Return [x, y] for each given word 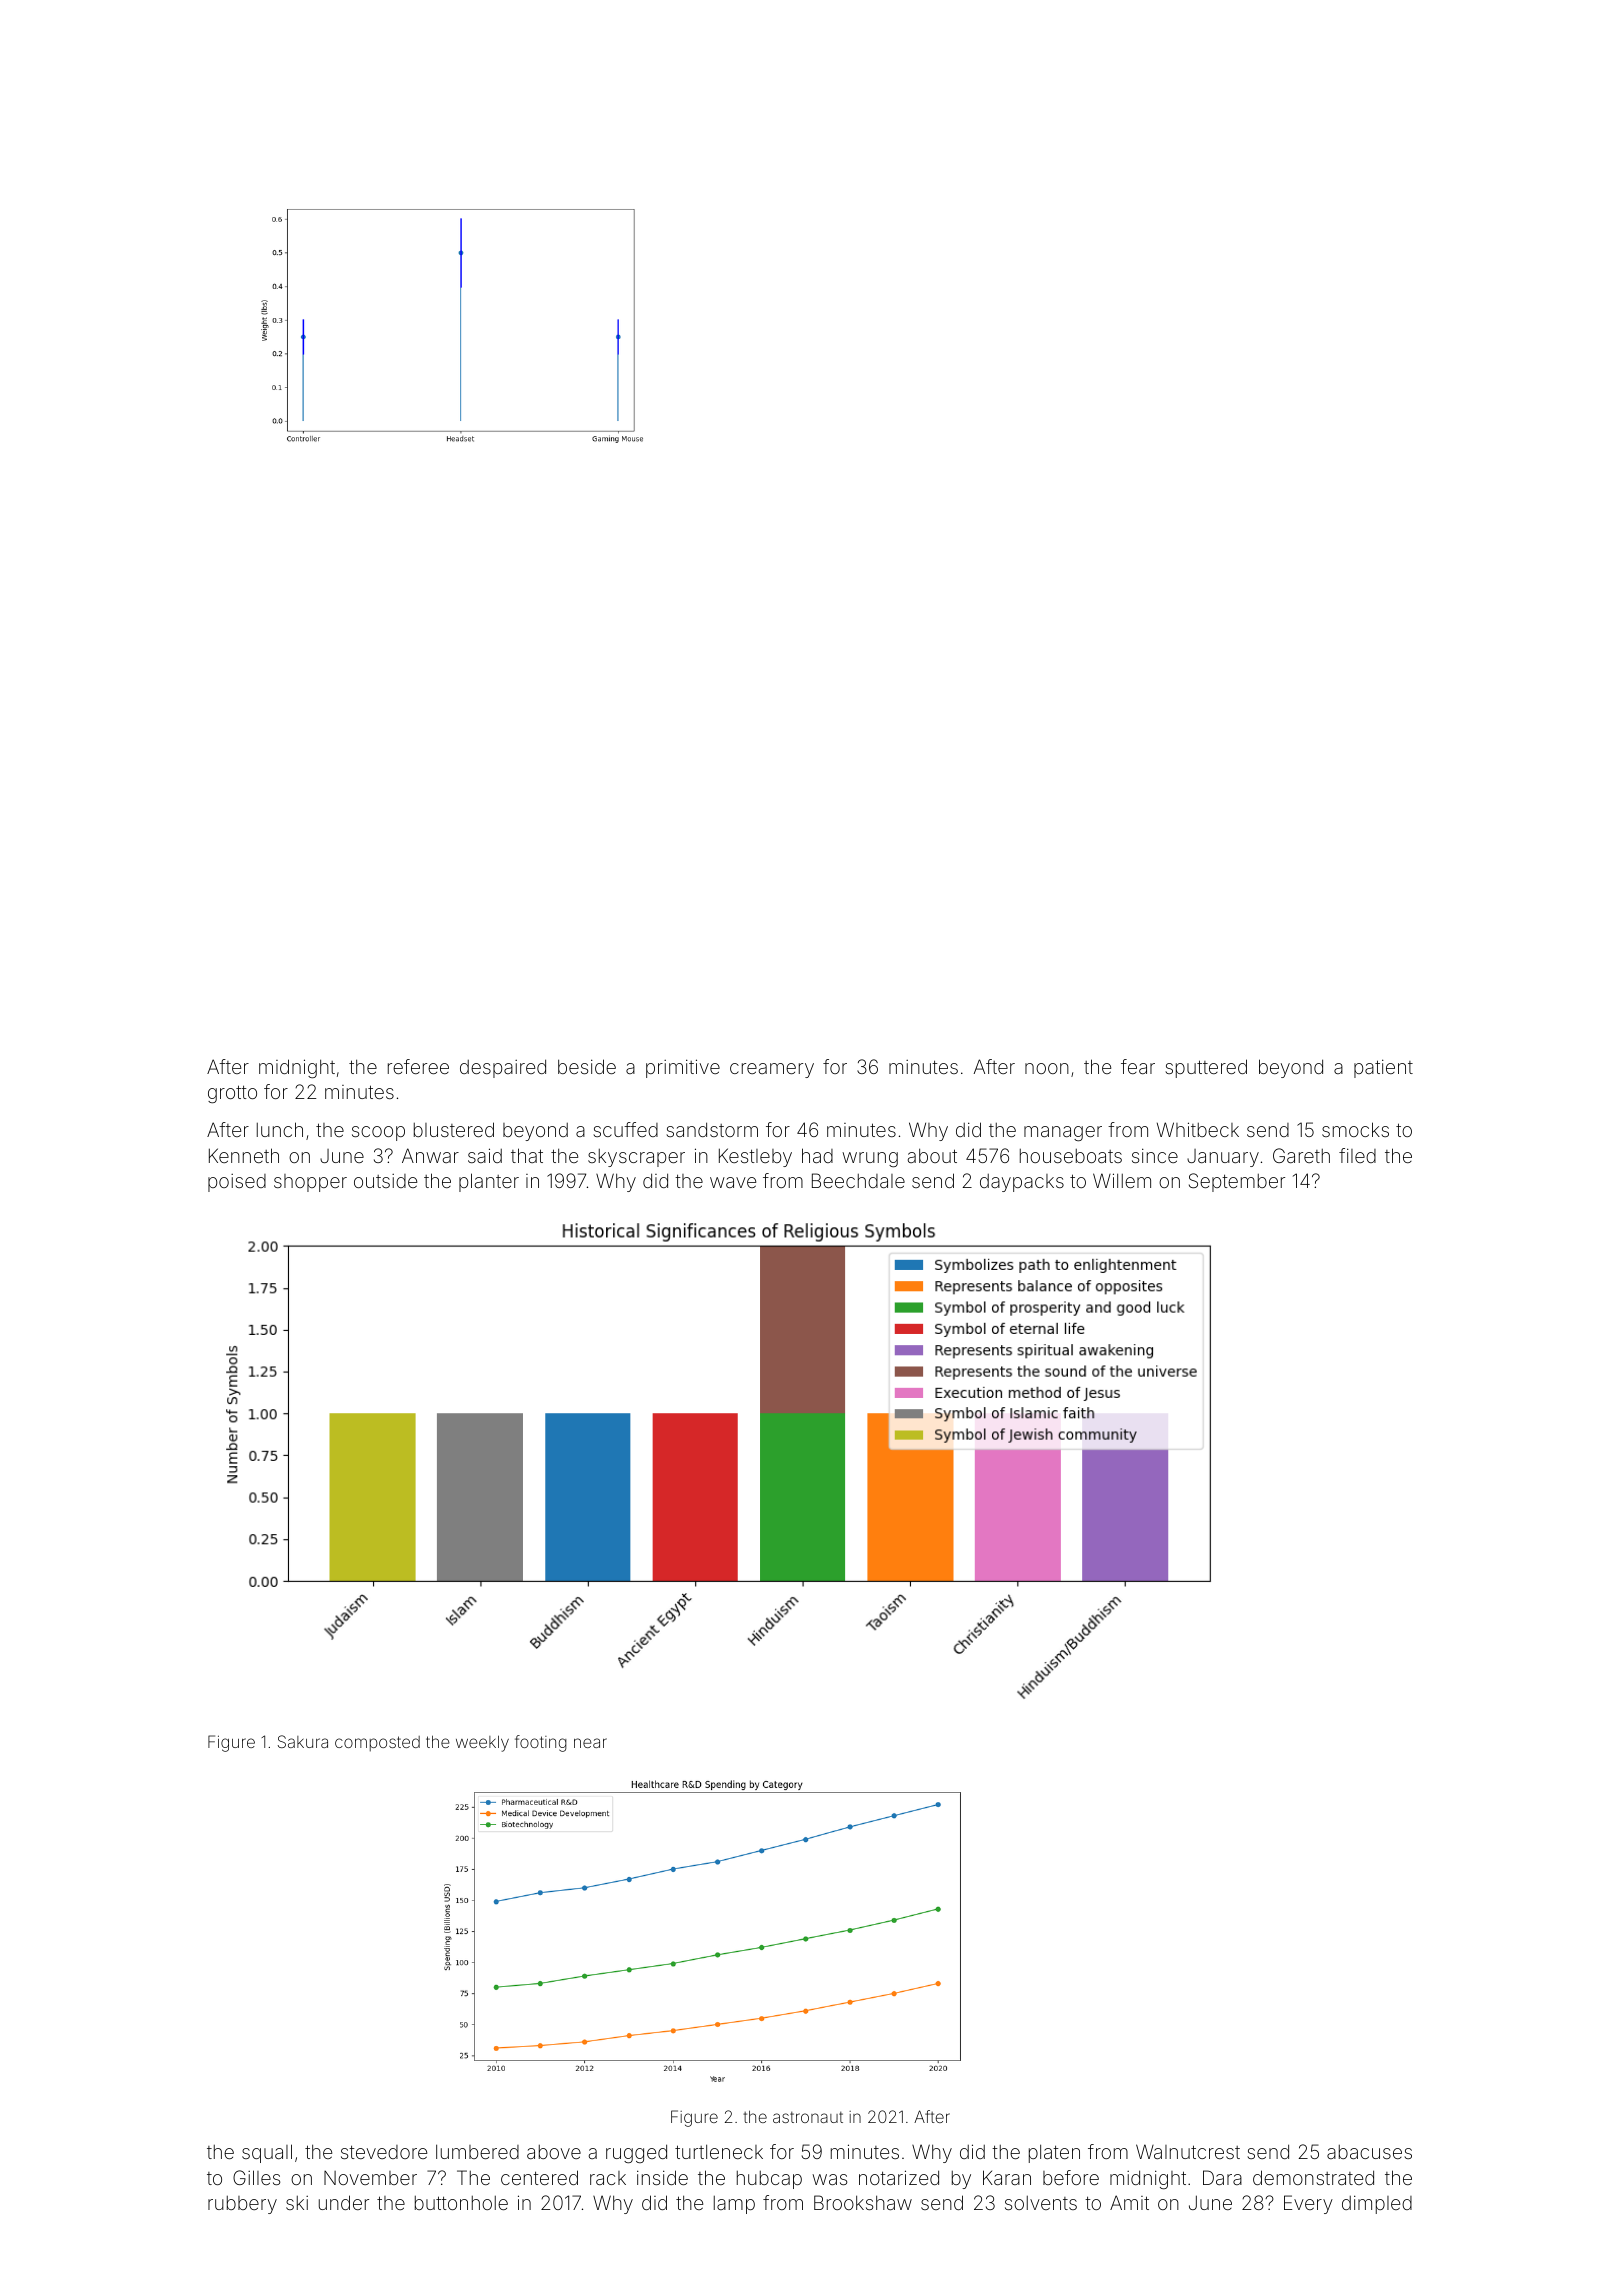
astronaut [808, 2117]
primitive [683, 1068]
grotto [232, 1094]
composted [377, 1744]
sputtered [1206, 1068]
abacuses [1369, 2152]
